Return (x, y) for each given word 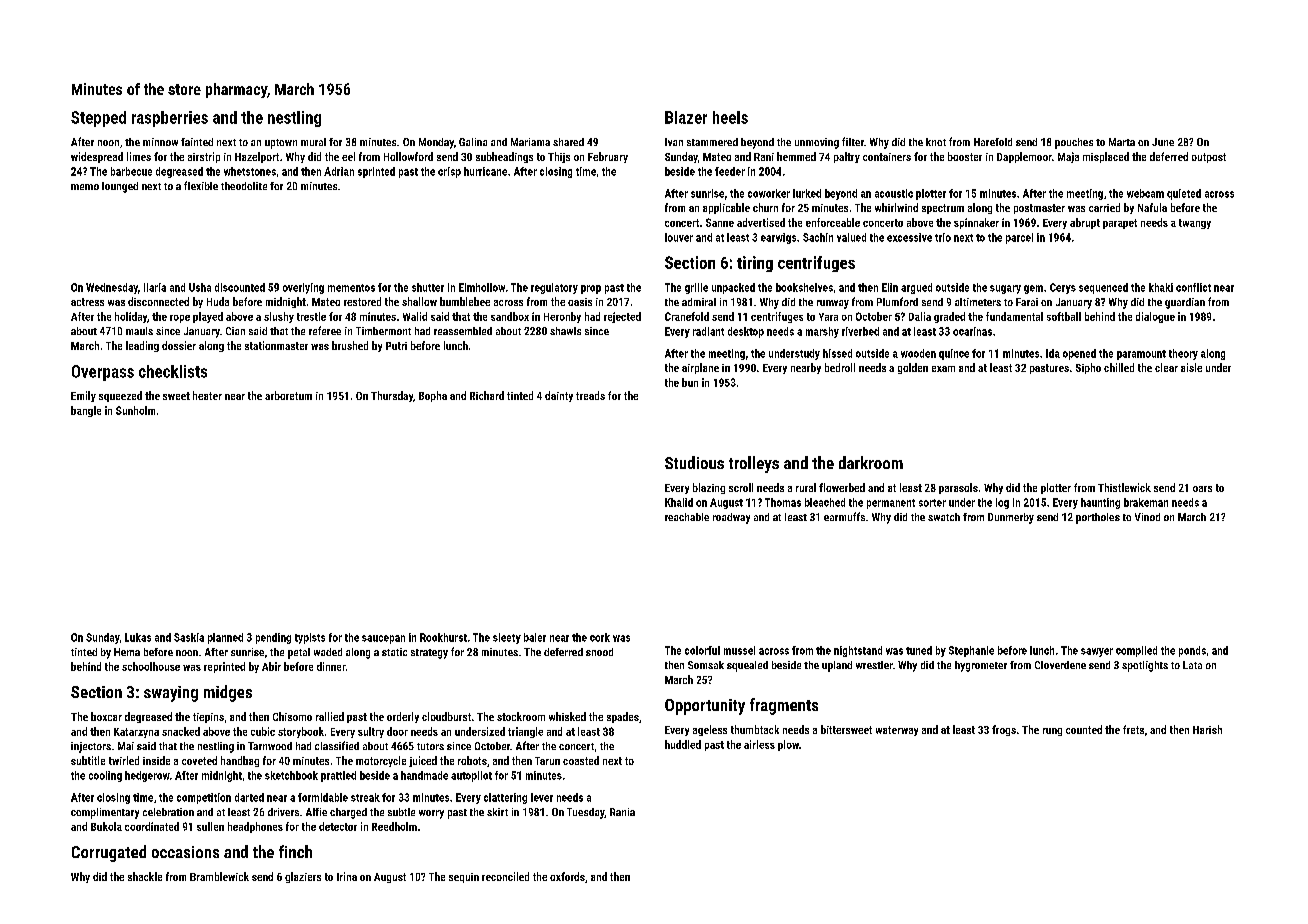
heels (730, 117)
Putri (396, 346)
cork (600, 637)
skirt (497, 812)
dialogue (1155, 317)
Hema (127, 652)
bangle (86, 411)
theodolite (244, 186)
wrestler (874, 665)
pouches (1074, 143)
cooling (105, 776)
